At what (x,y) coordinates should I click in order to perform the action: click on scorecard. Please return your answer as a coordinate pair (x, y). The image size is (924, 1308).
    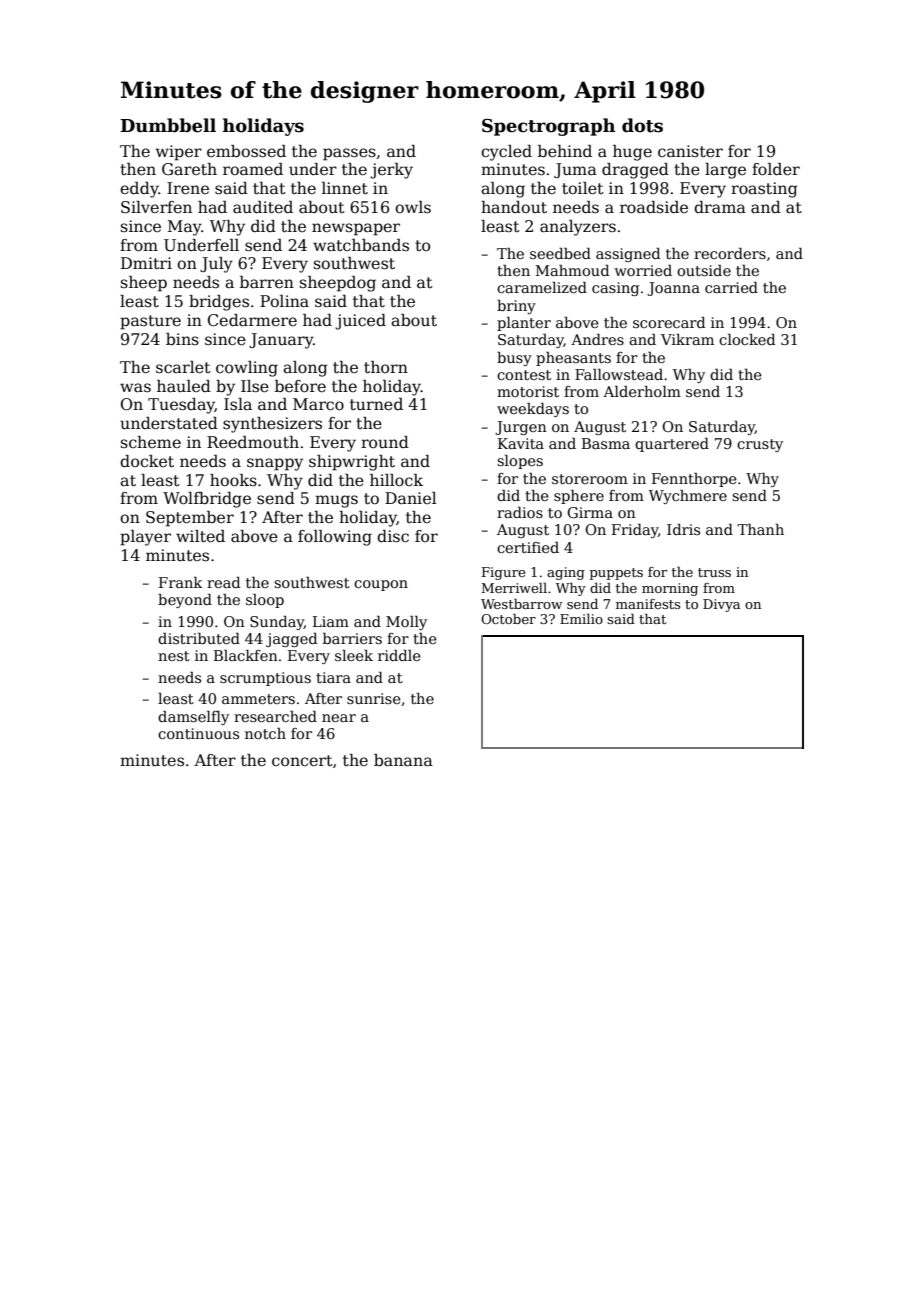
    Looking at the image, I should click on (669, 322).
